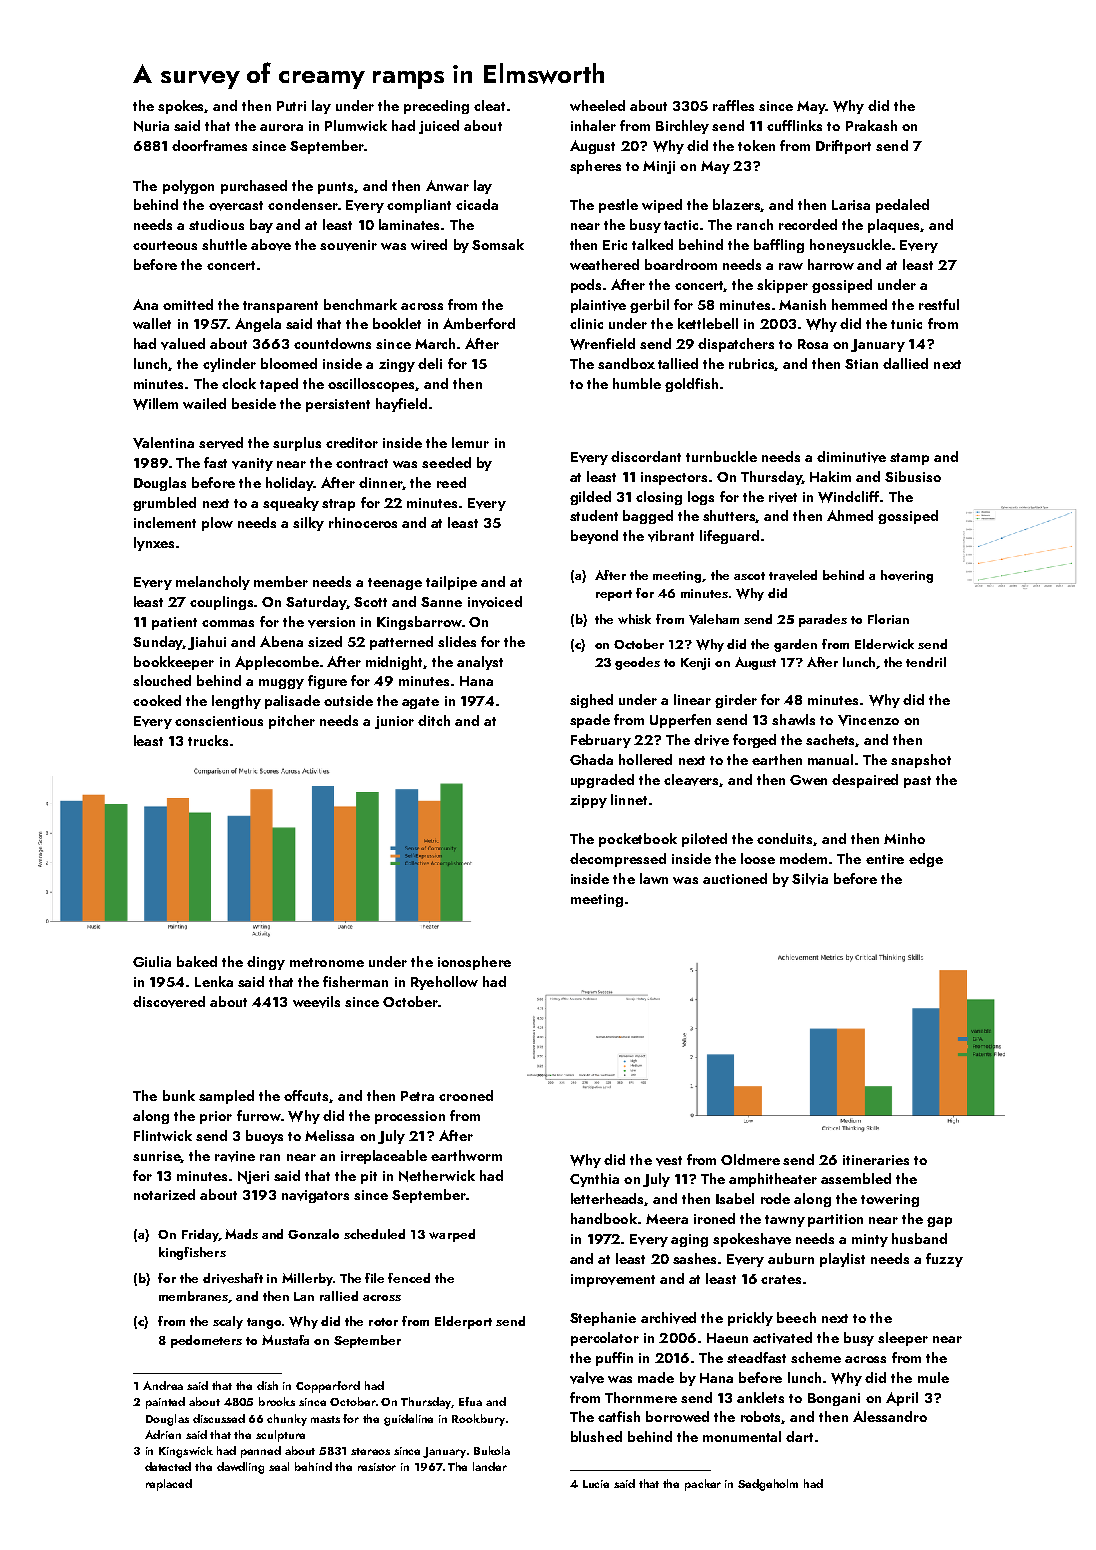  What do you see at coordinates (871, 125) in the screenshot?
I see `Prakash` at bounding box center [871, 125].
